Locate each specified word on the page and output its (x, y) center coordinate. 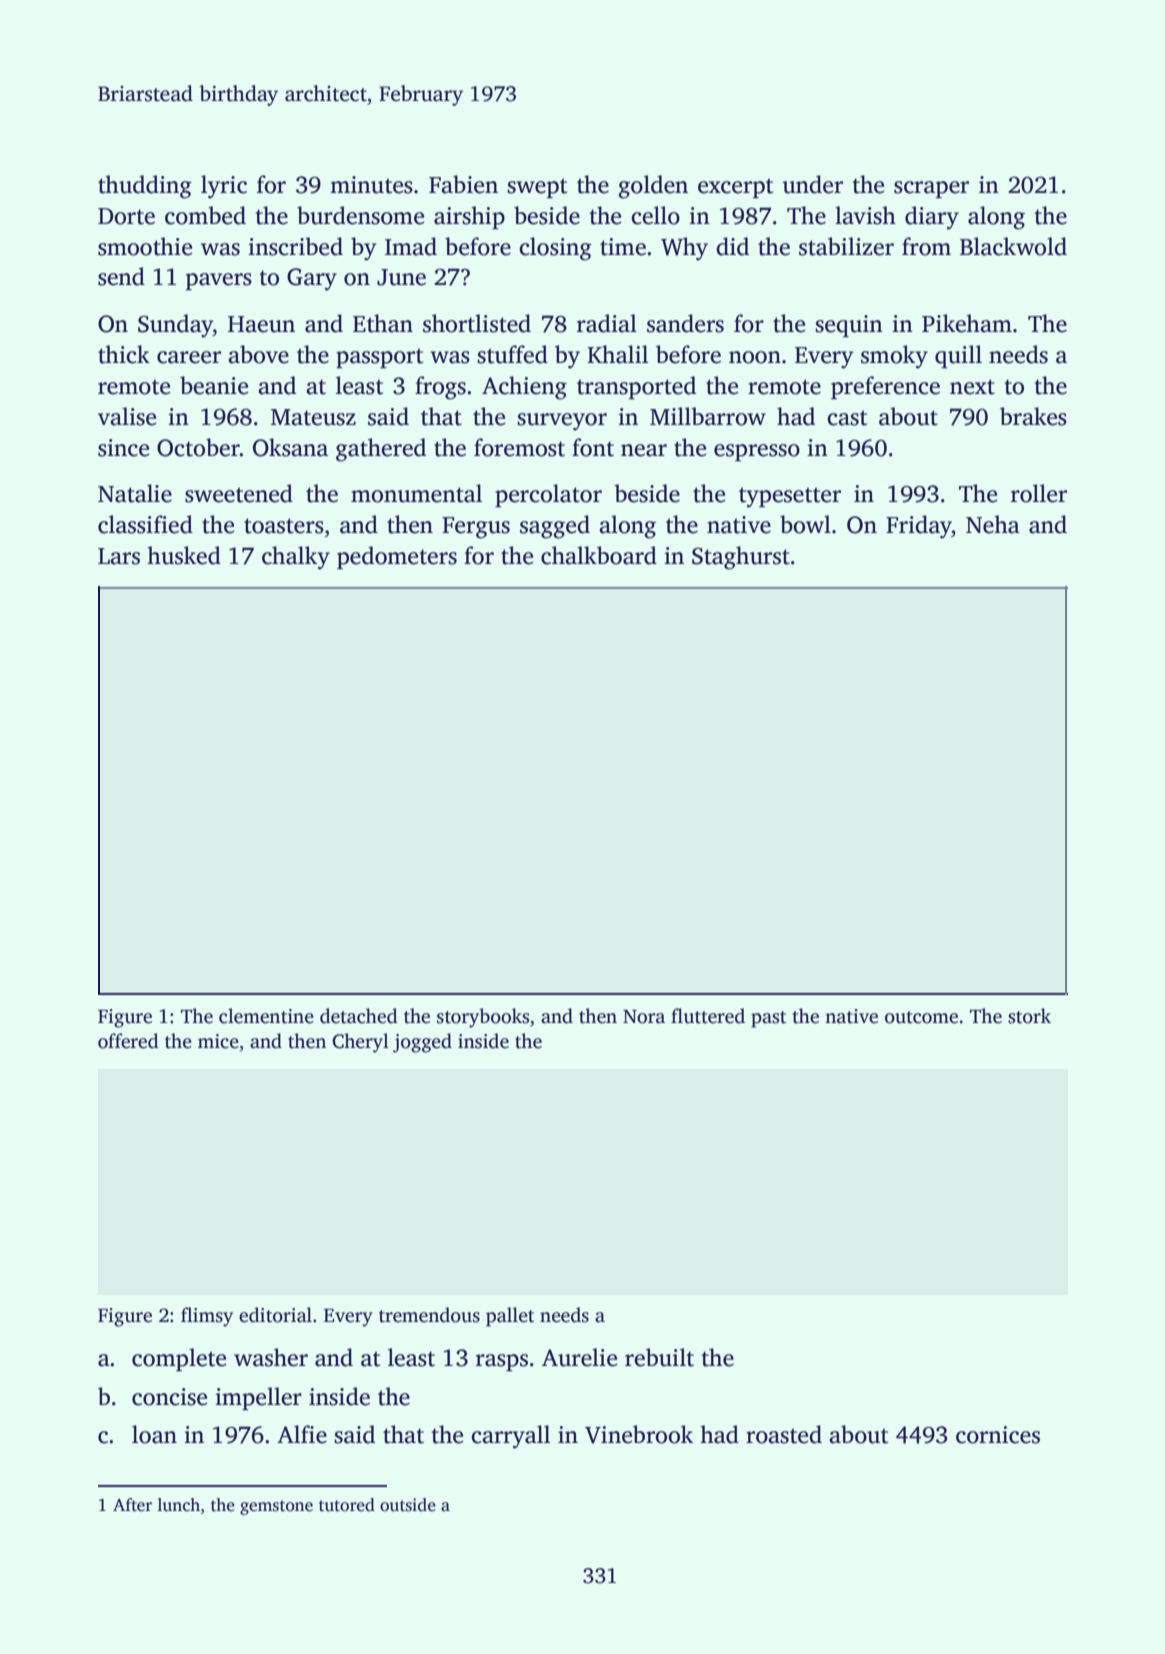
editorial (275, 1315)
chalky (296, 558)
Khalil (617, 354)
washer (271, 1357)
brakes (1033, 416)
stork (1029, 1016)
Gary (312, 279)
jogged (422, 1043)
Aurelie (579, 1357)
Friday (919, 527)
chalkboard (599, 555)
